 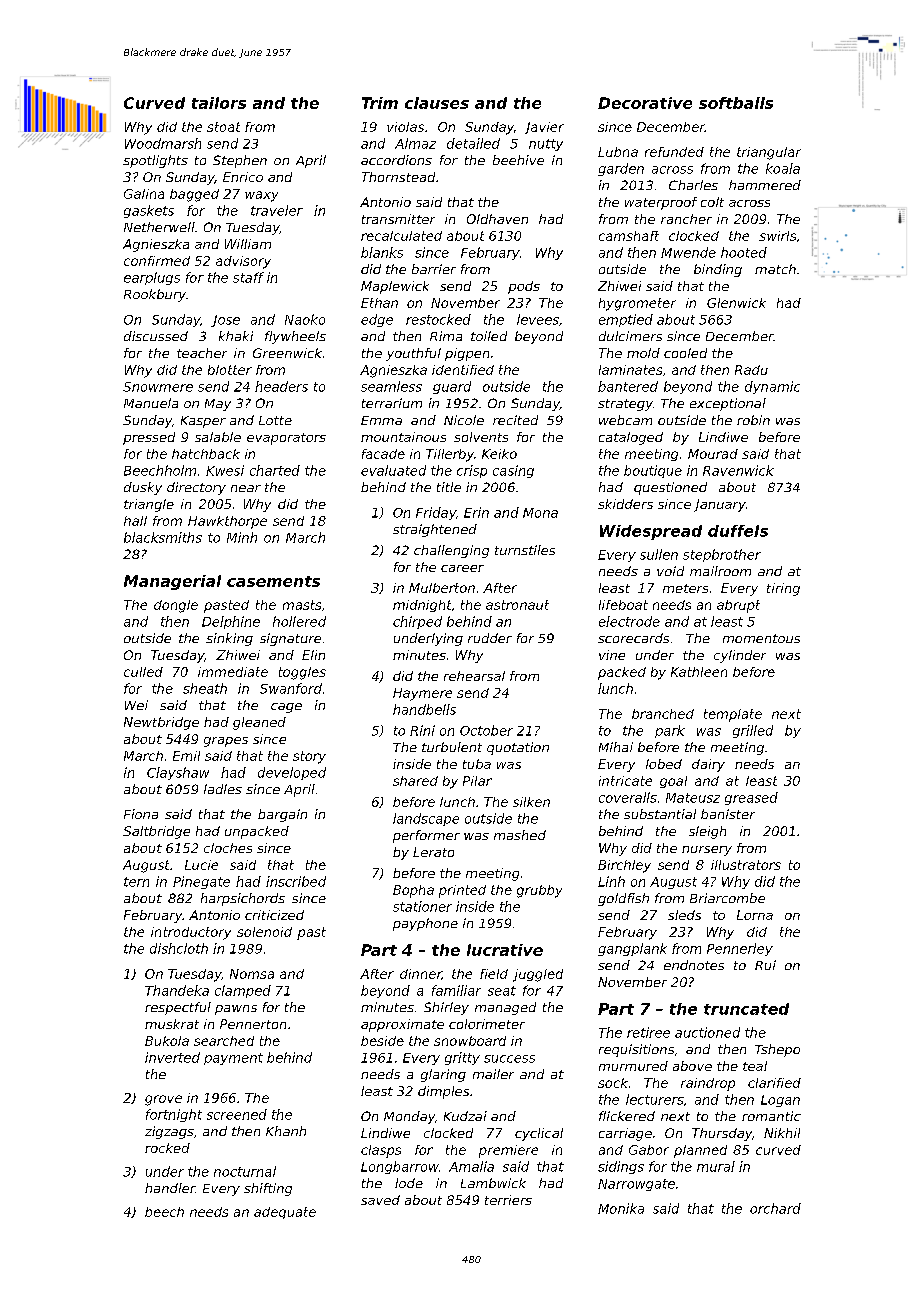 I want to click on adequate, so click(x=285, y=1213).
